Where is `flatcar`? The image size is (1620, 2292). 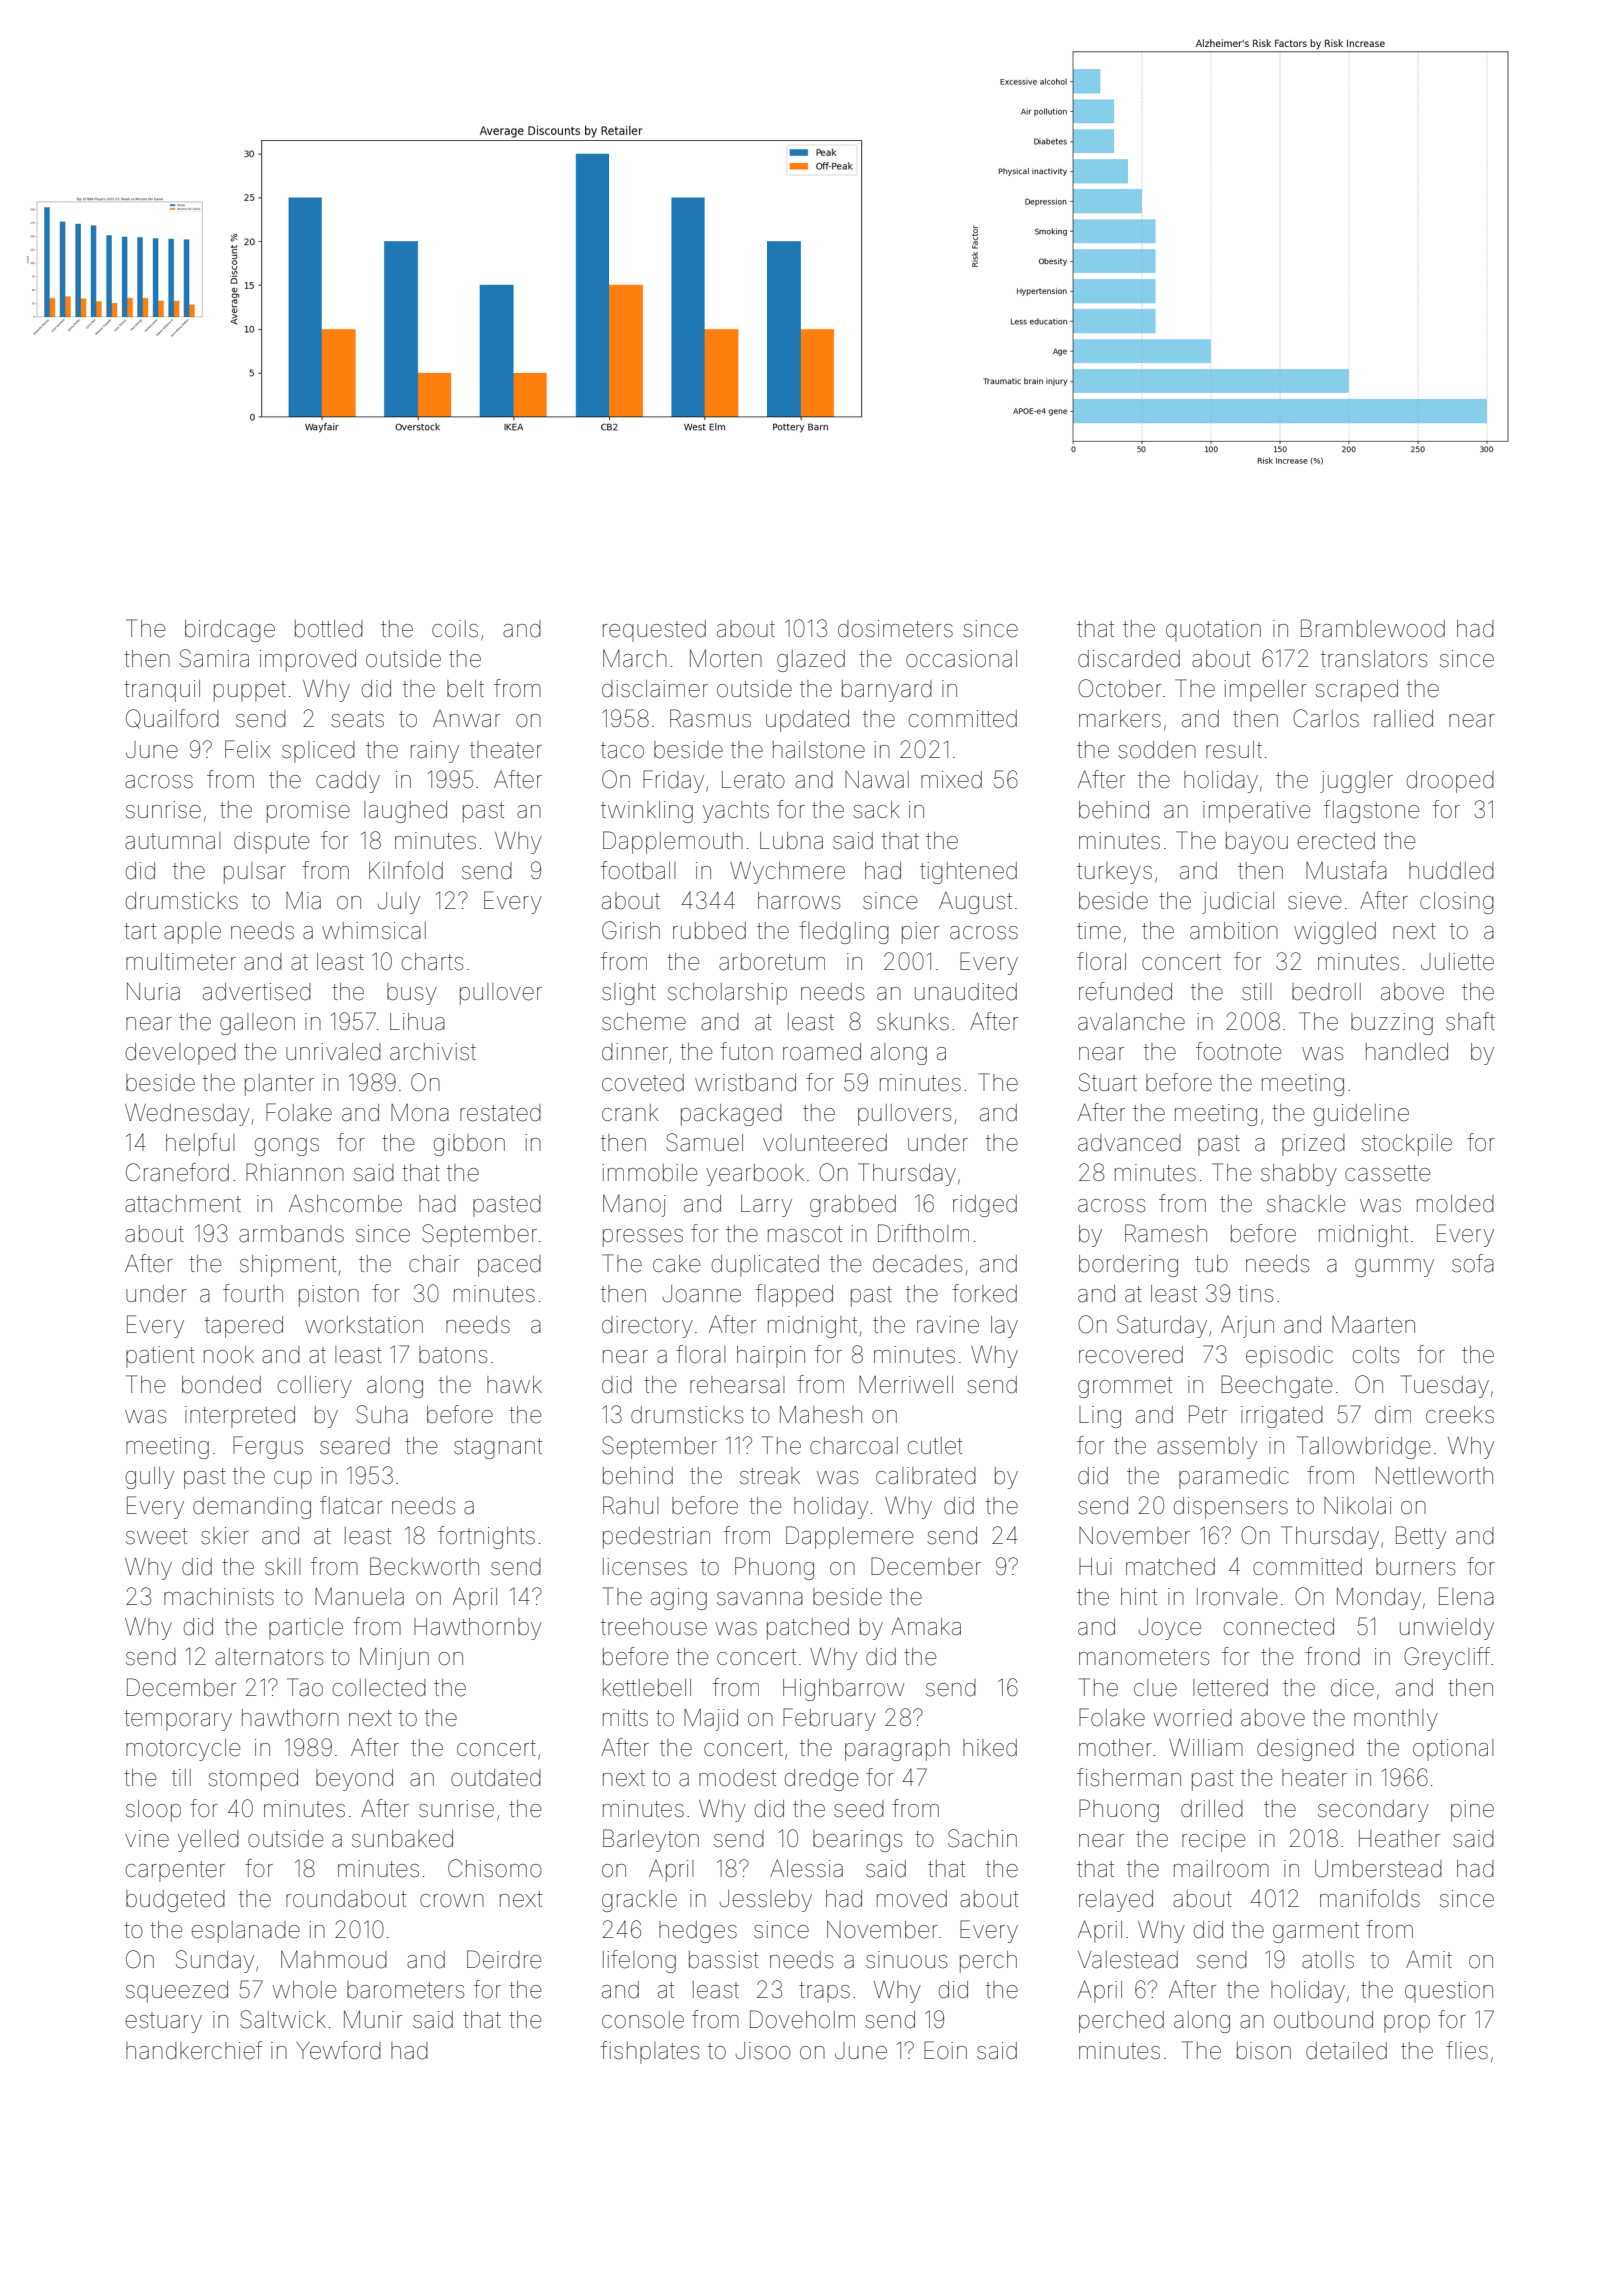 flatcar is located at coordinates (351, 1505).
